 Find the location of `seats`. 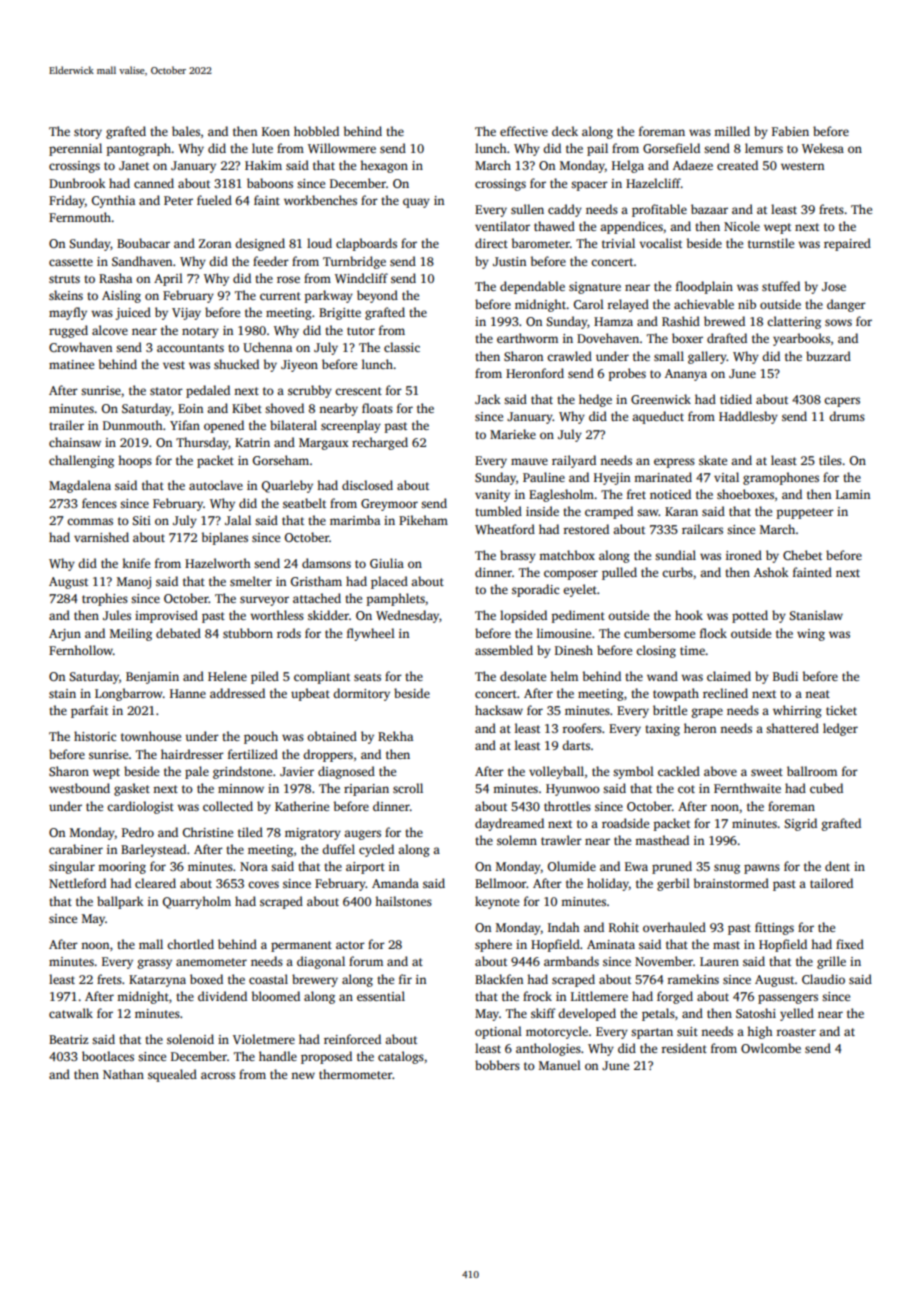

seats is located at coordinates (367, 677).
